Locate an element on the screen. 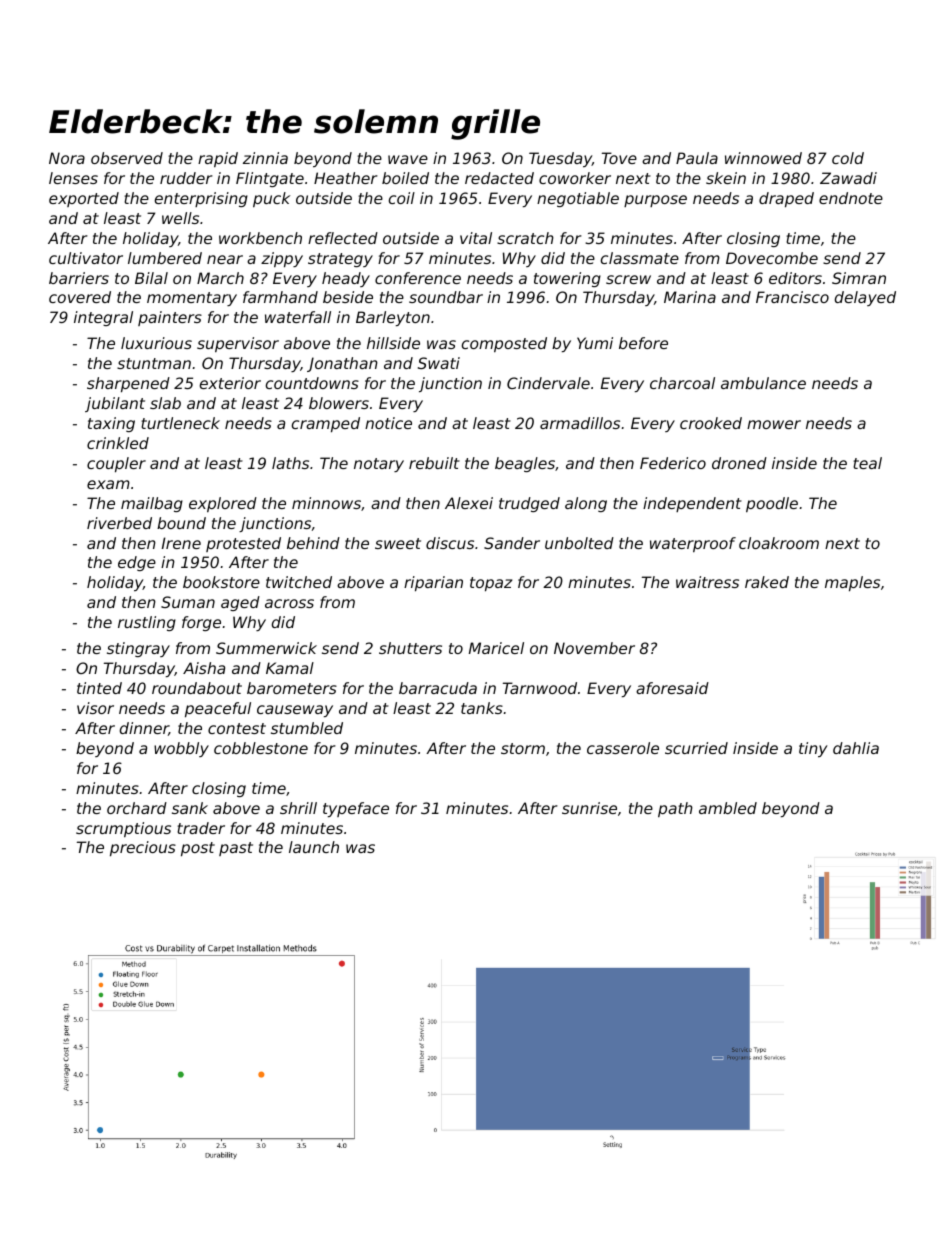  Francisco is located at coordinates (792, 297).
